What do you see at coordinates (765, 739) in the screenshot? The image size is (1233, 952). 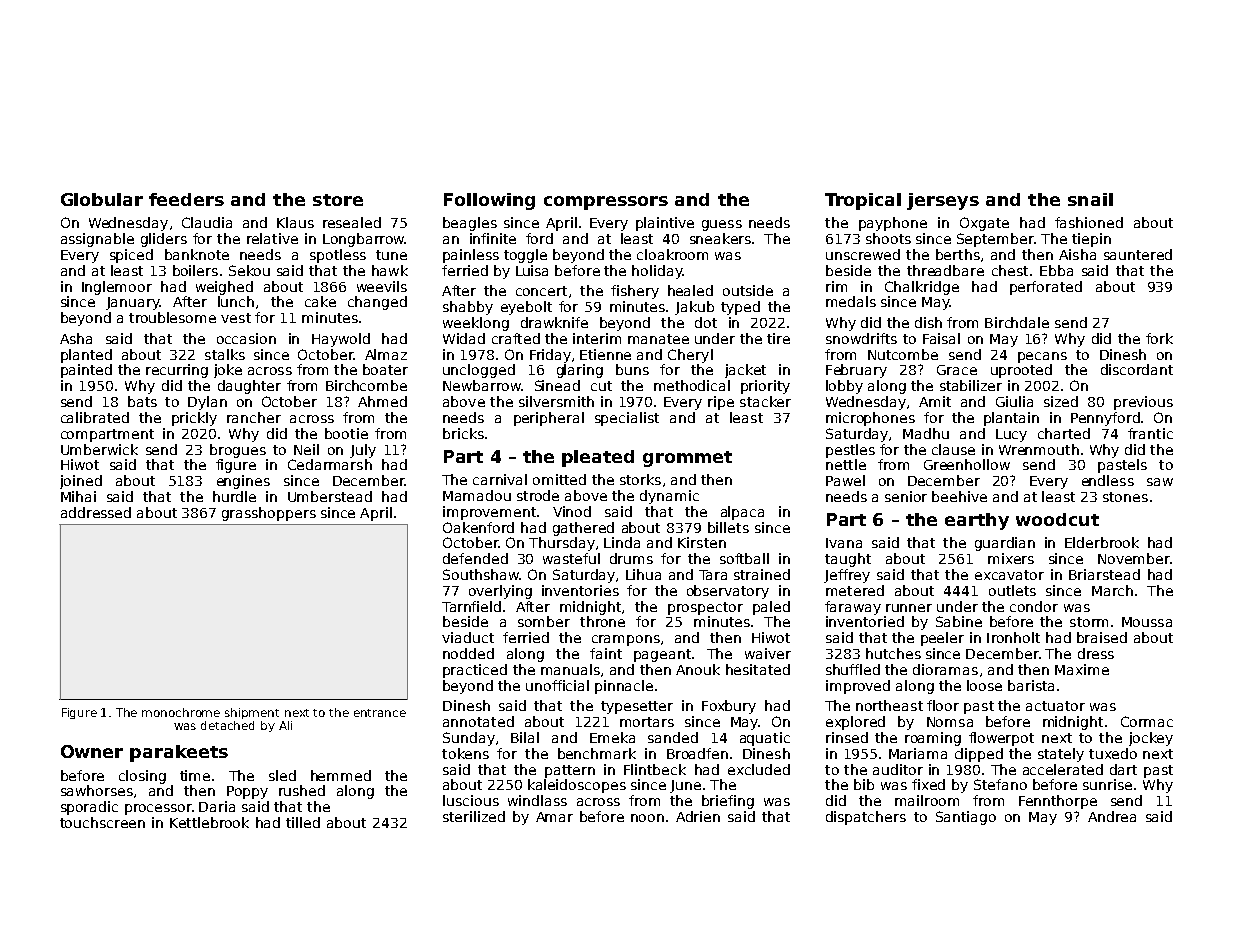 I see `aquatic` at bounding box center [765, 739].
